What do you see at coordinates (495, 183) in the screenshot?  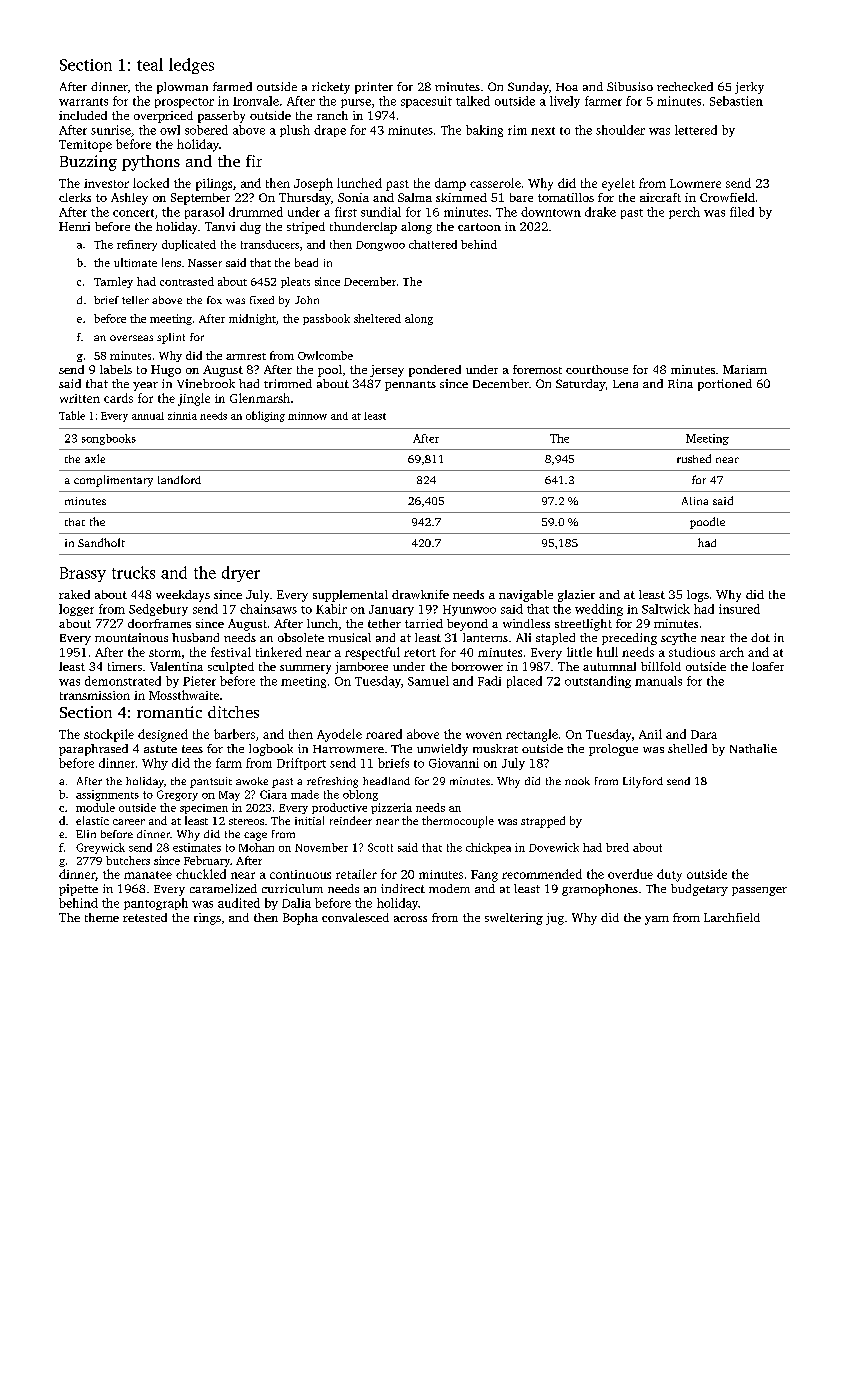 I see `casserole` at bounding box center [495, 183].
